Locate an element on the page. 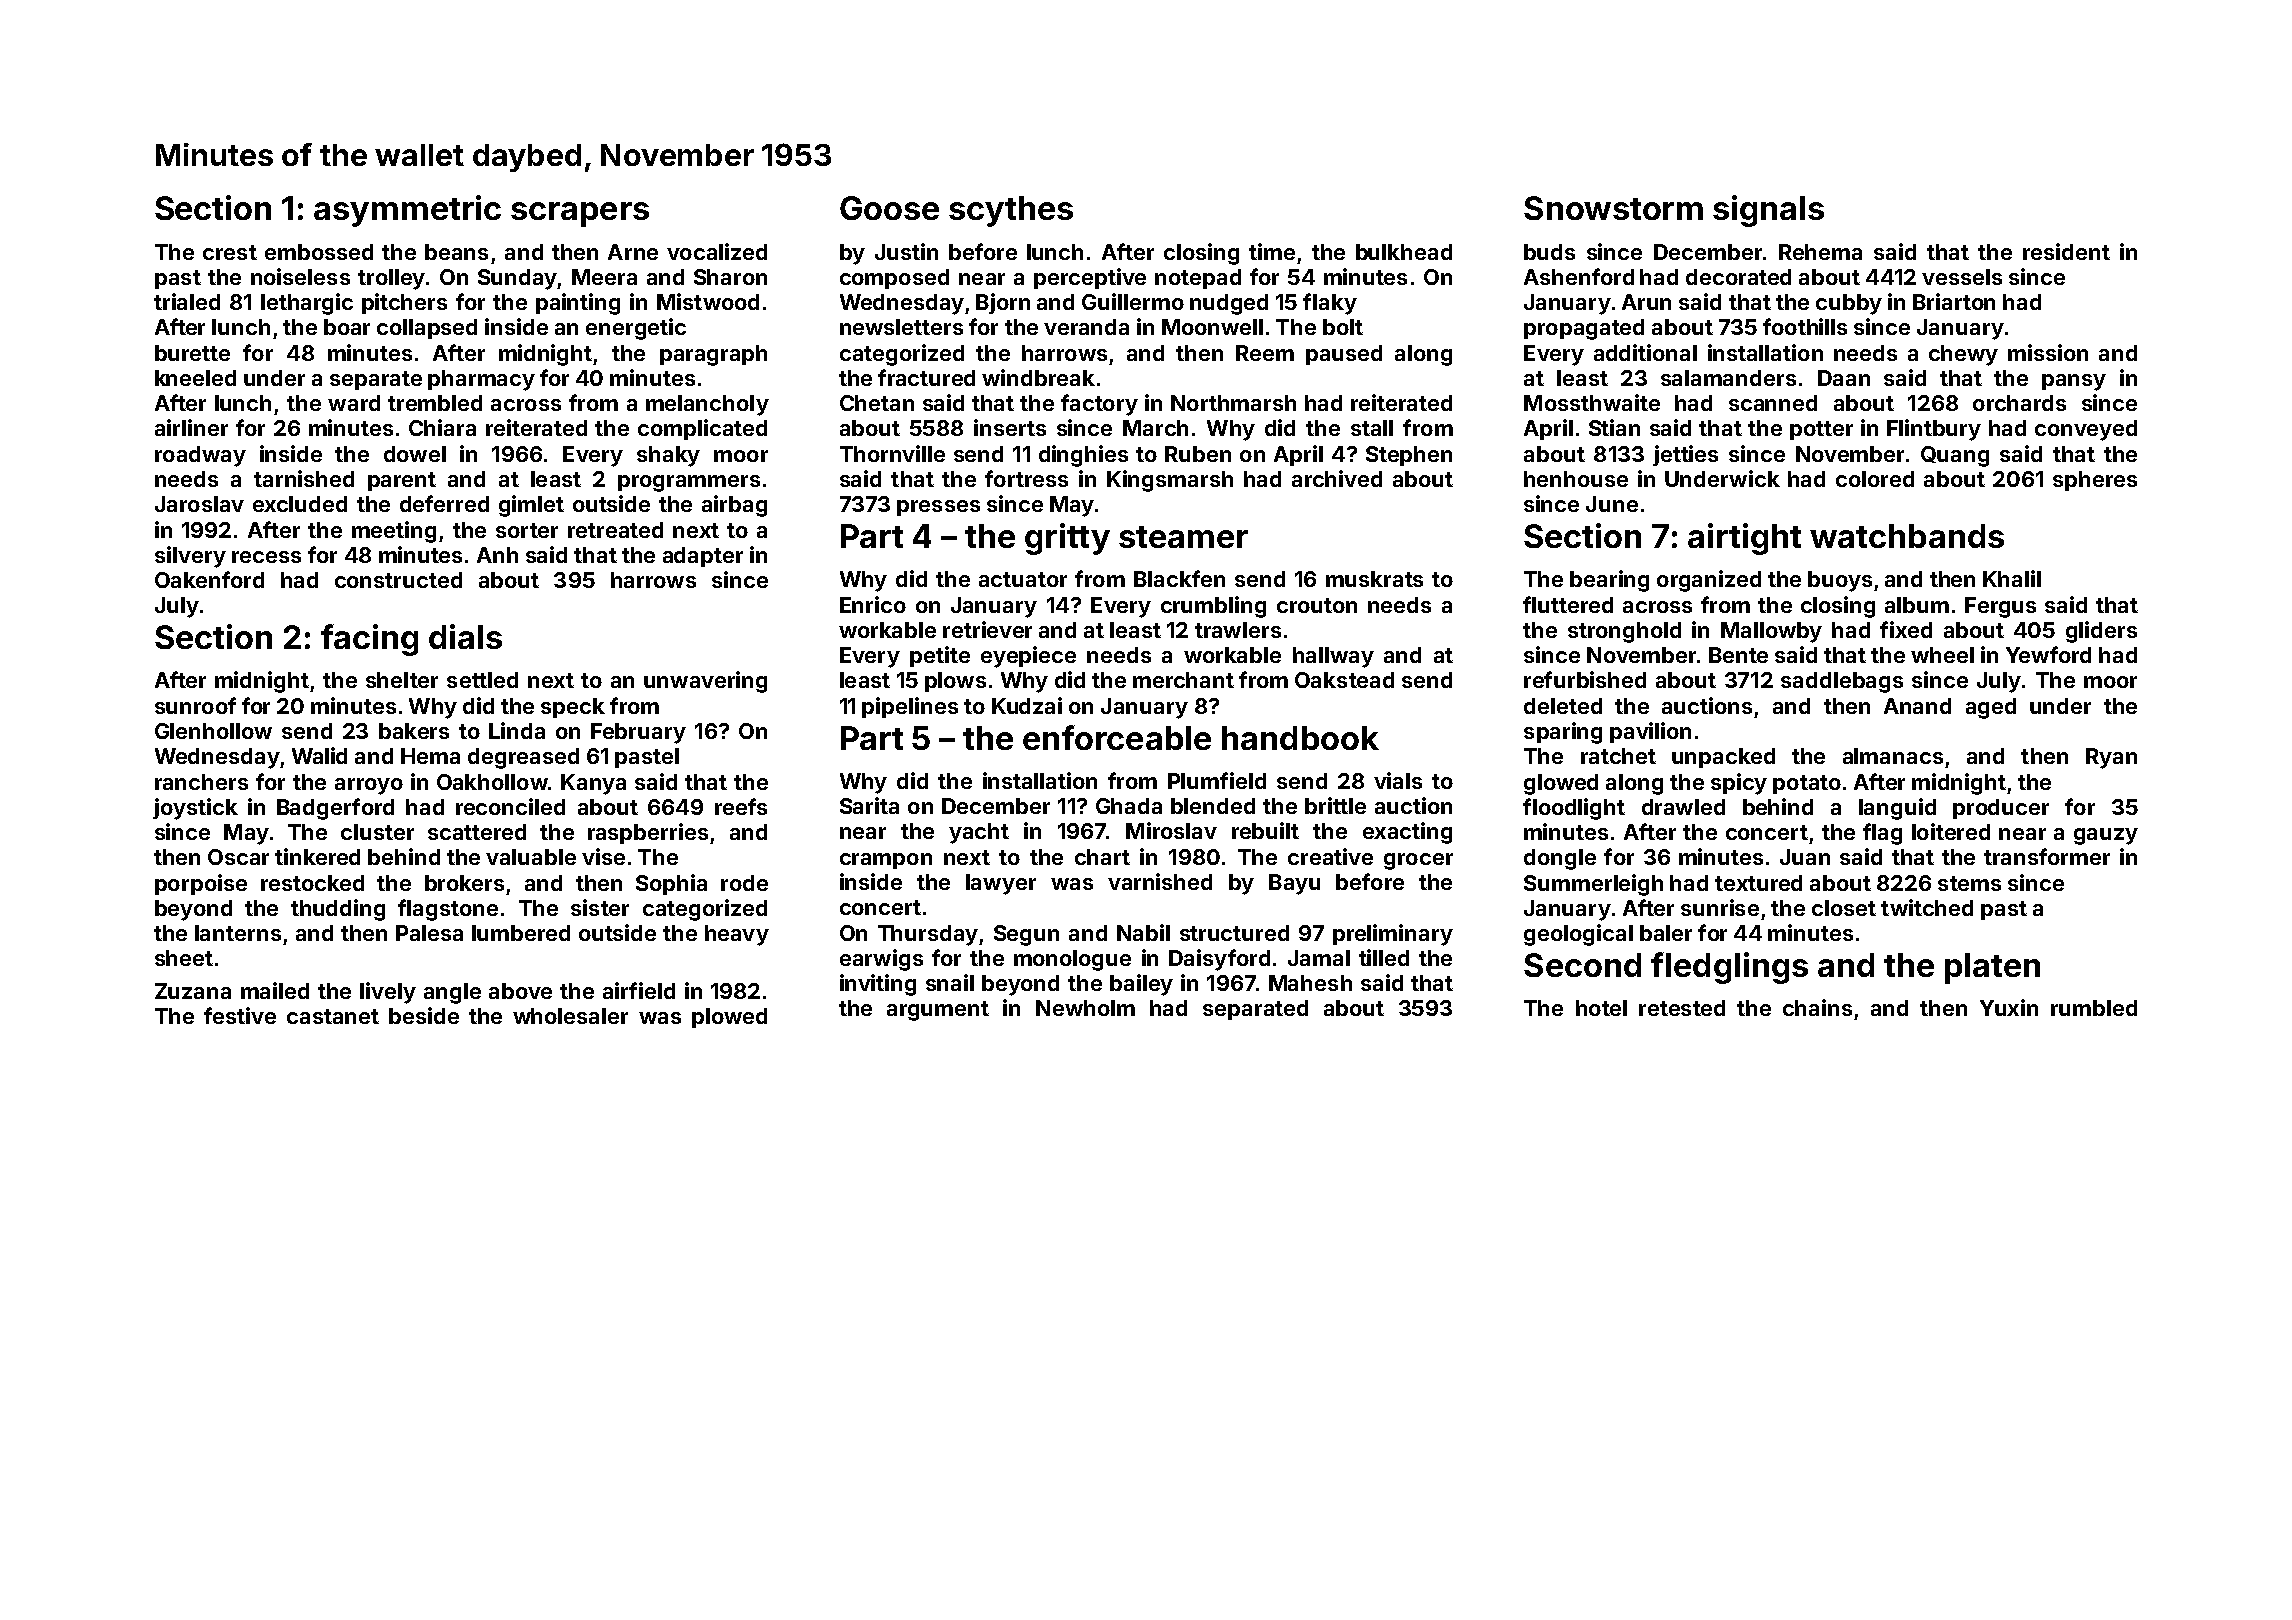 The image size is (2292, 1620). Snowstorm is located at coordinates (1613, 208).
